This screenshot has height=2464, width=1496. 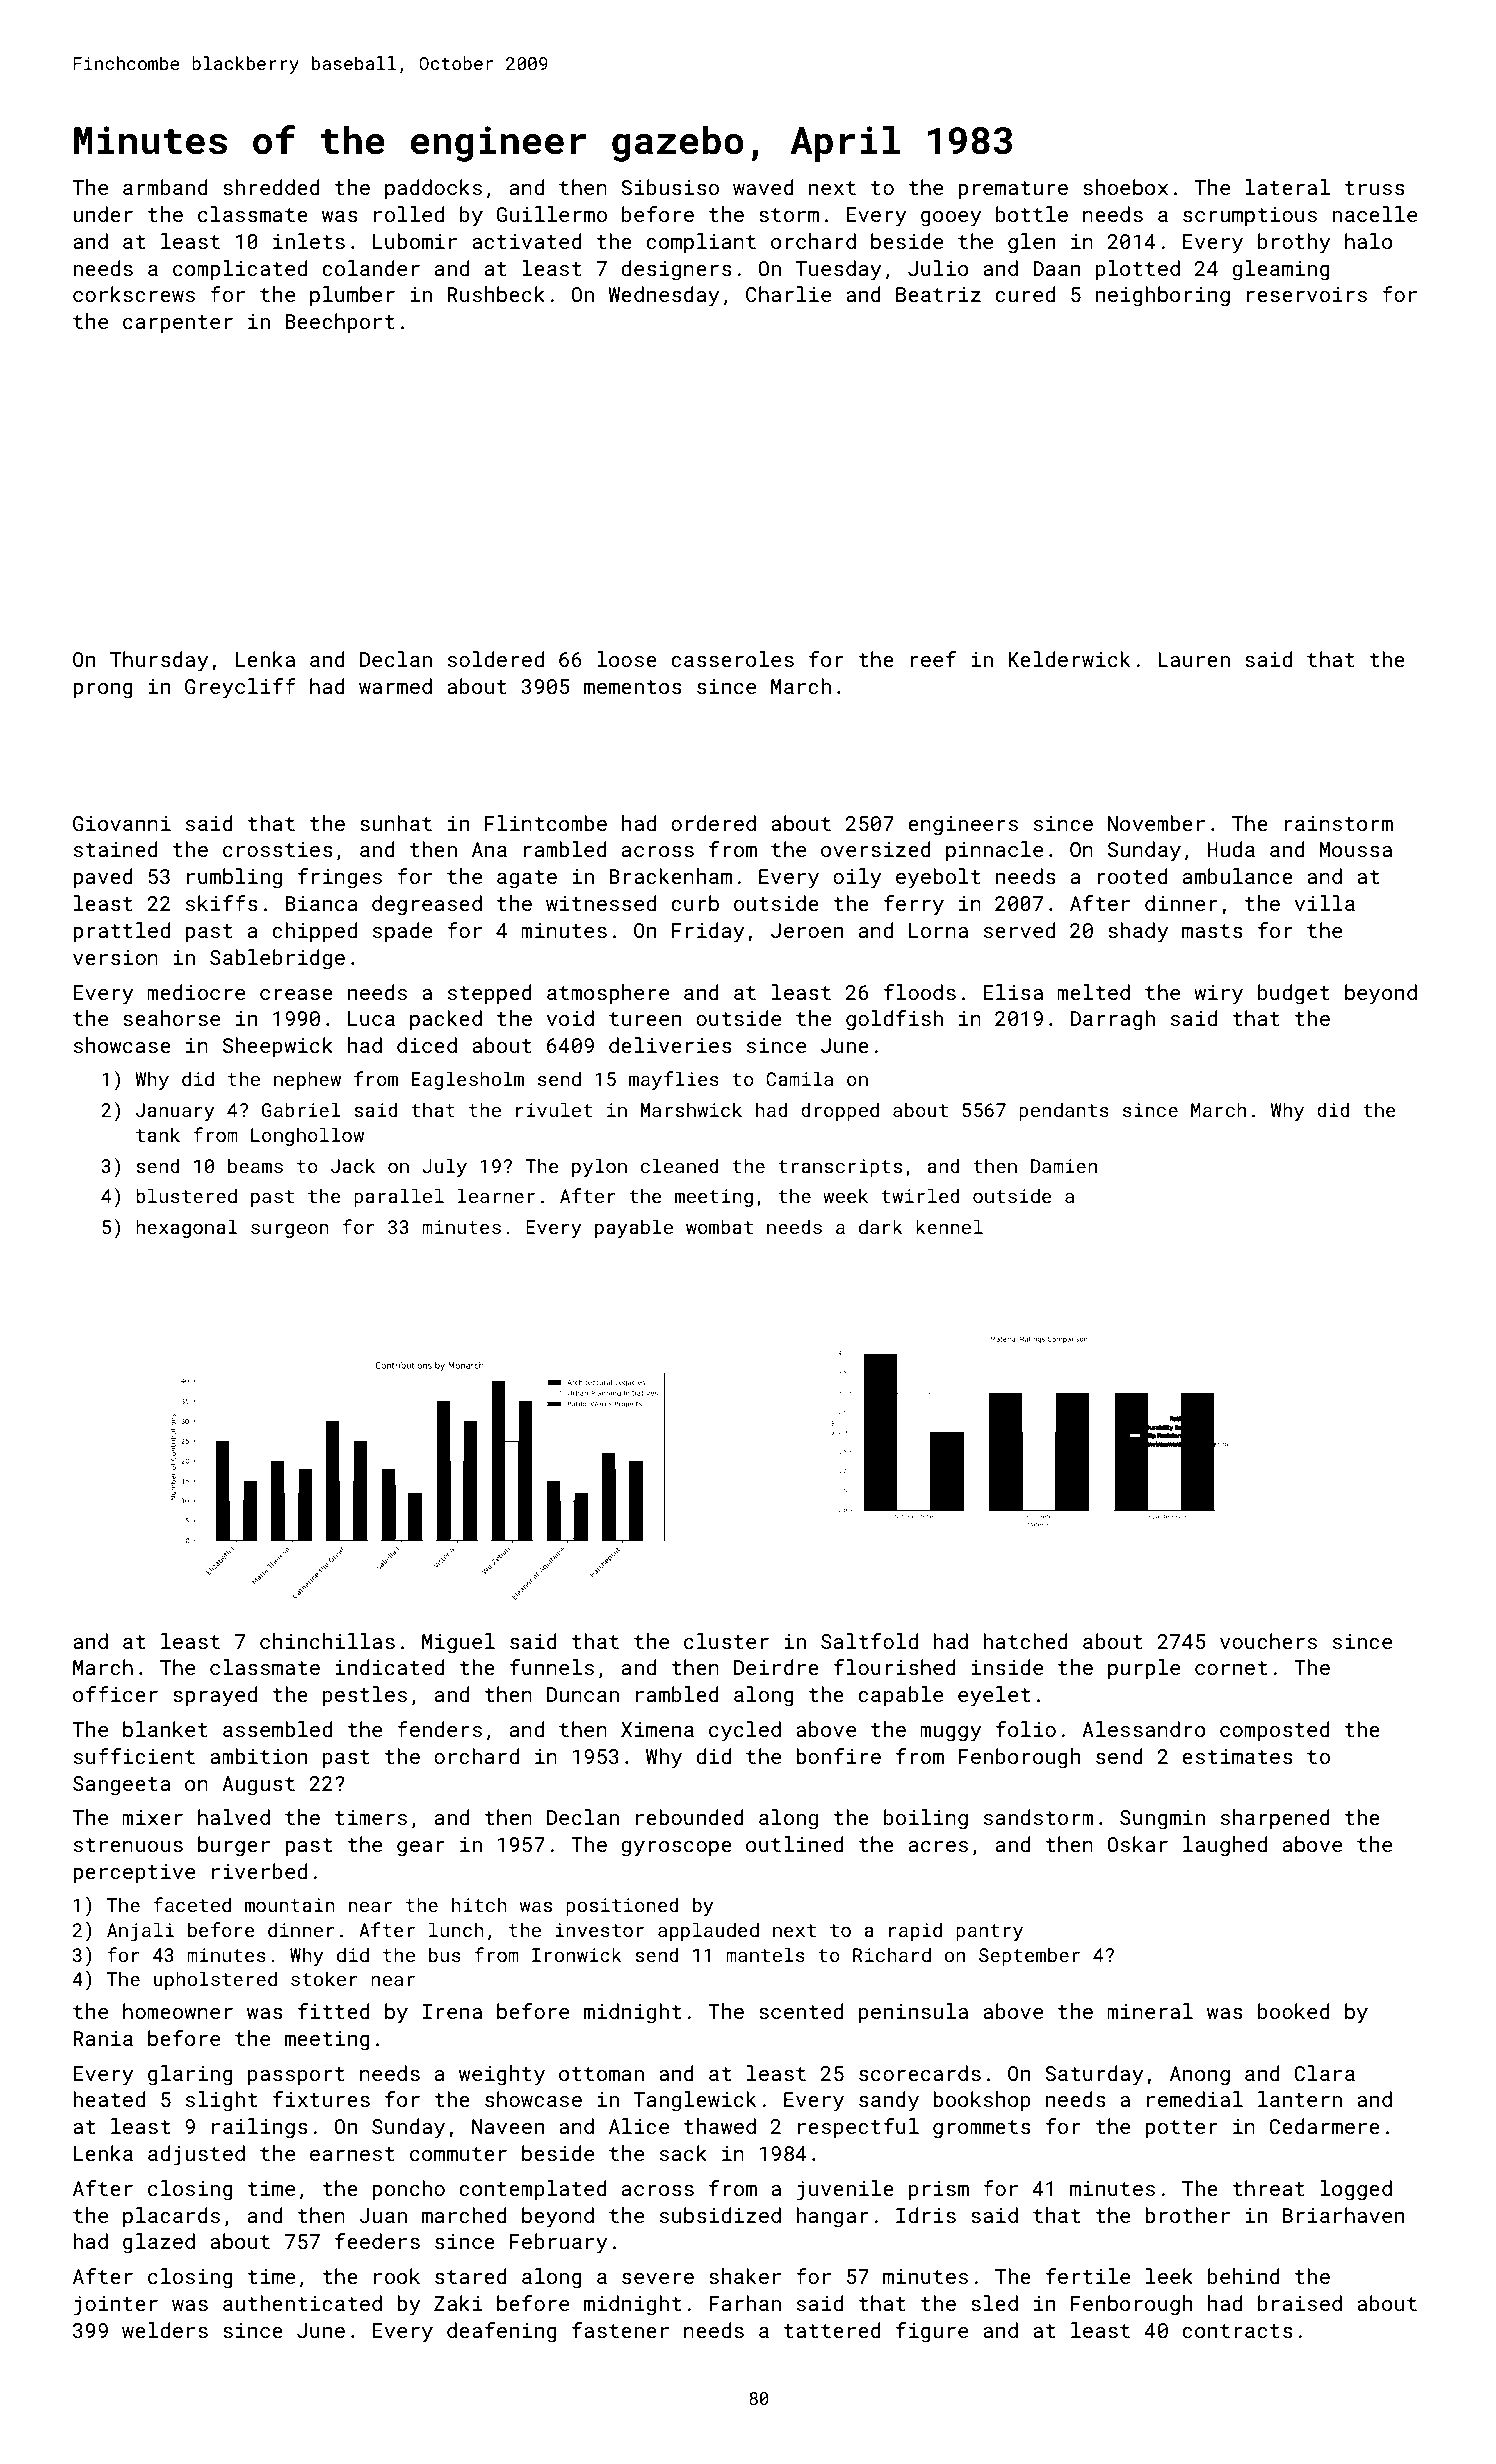 What do you see at coordinates (583, 1694) in the screenshot?
I see `Duncan` at bounding box center [583, 1694].
